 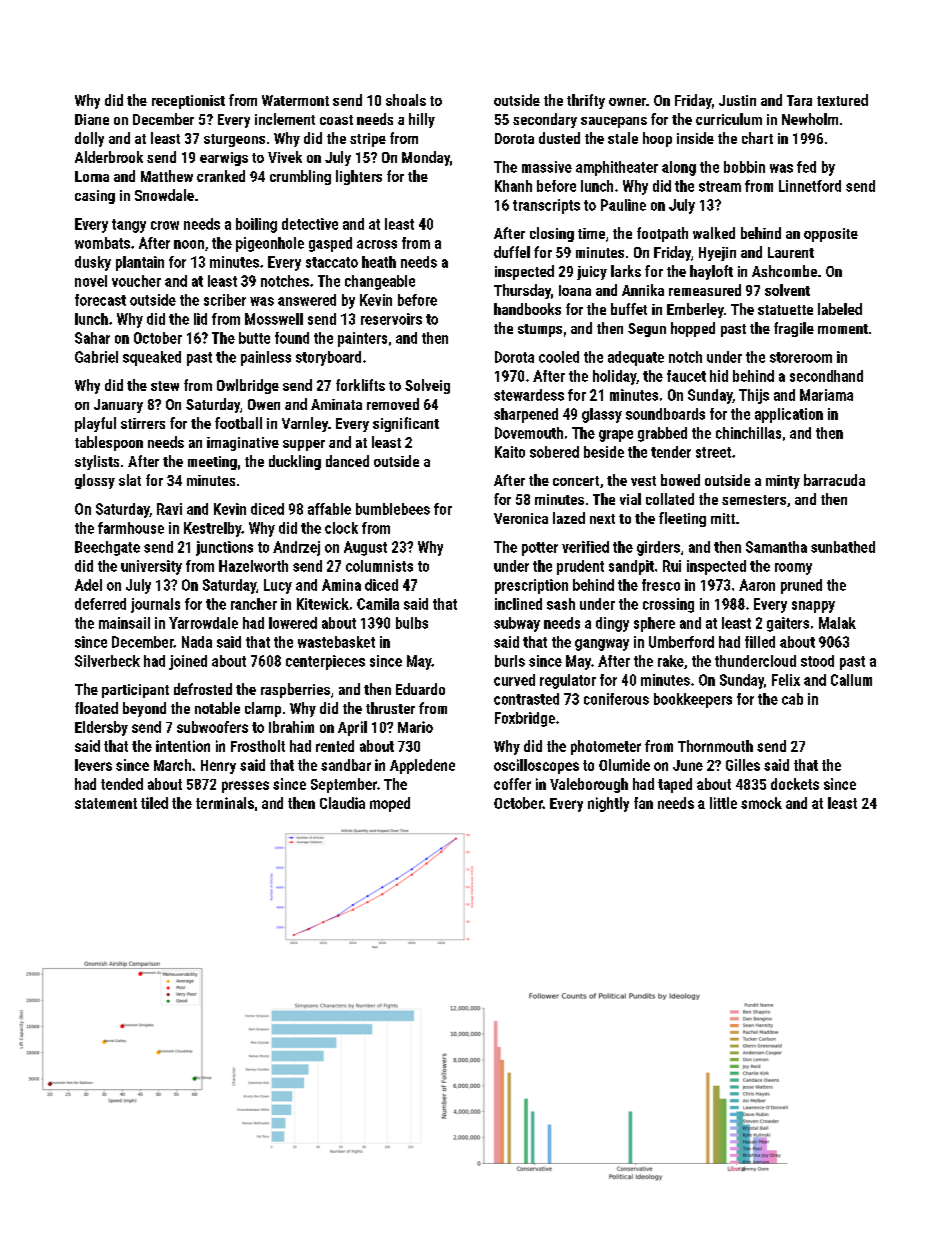 I want to click on receptionist, so click(x=188, y=102).
